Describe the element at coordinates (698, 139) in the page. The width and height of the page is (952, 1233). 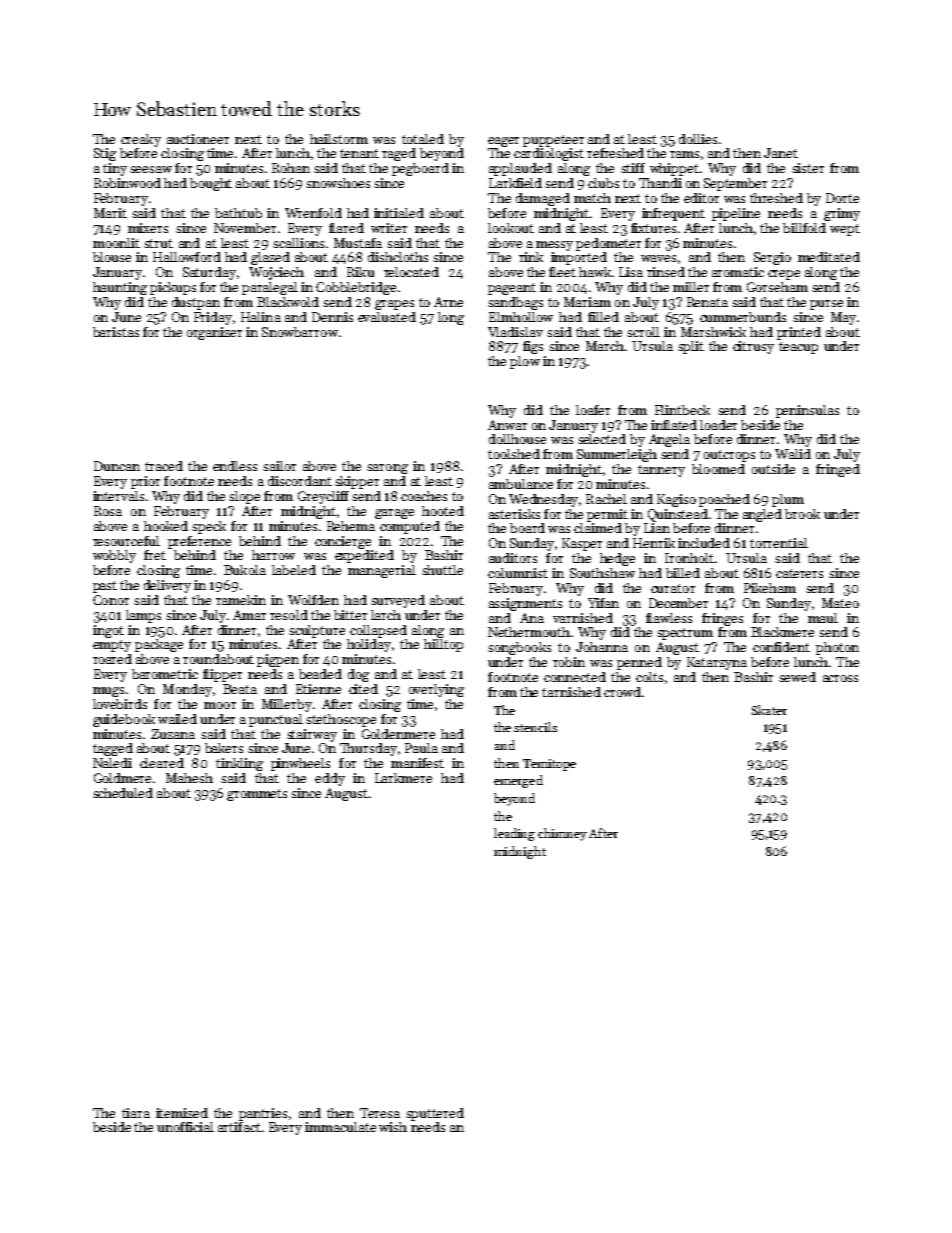
I see `dollies` at that location.
